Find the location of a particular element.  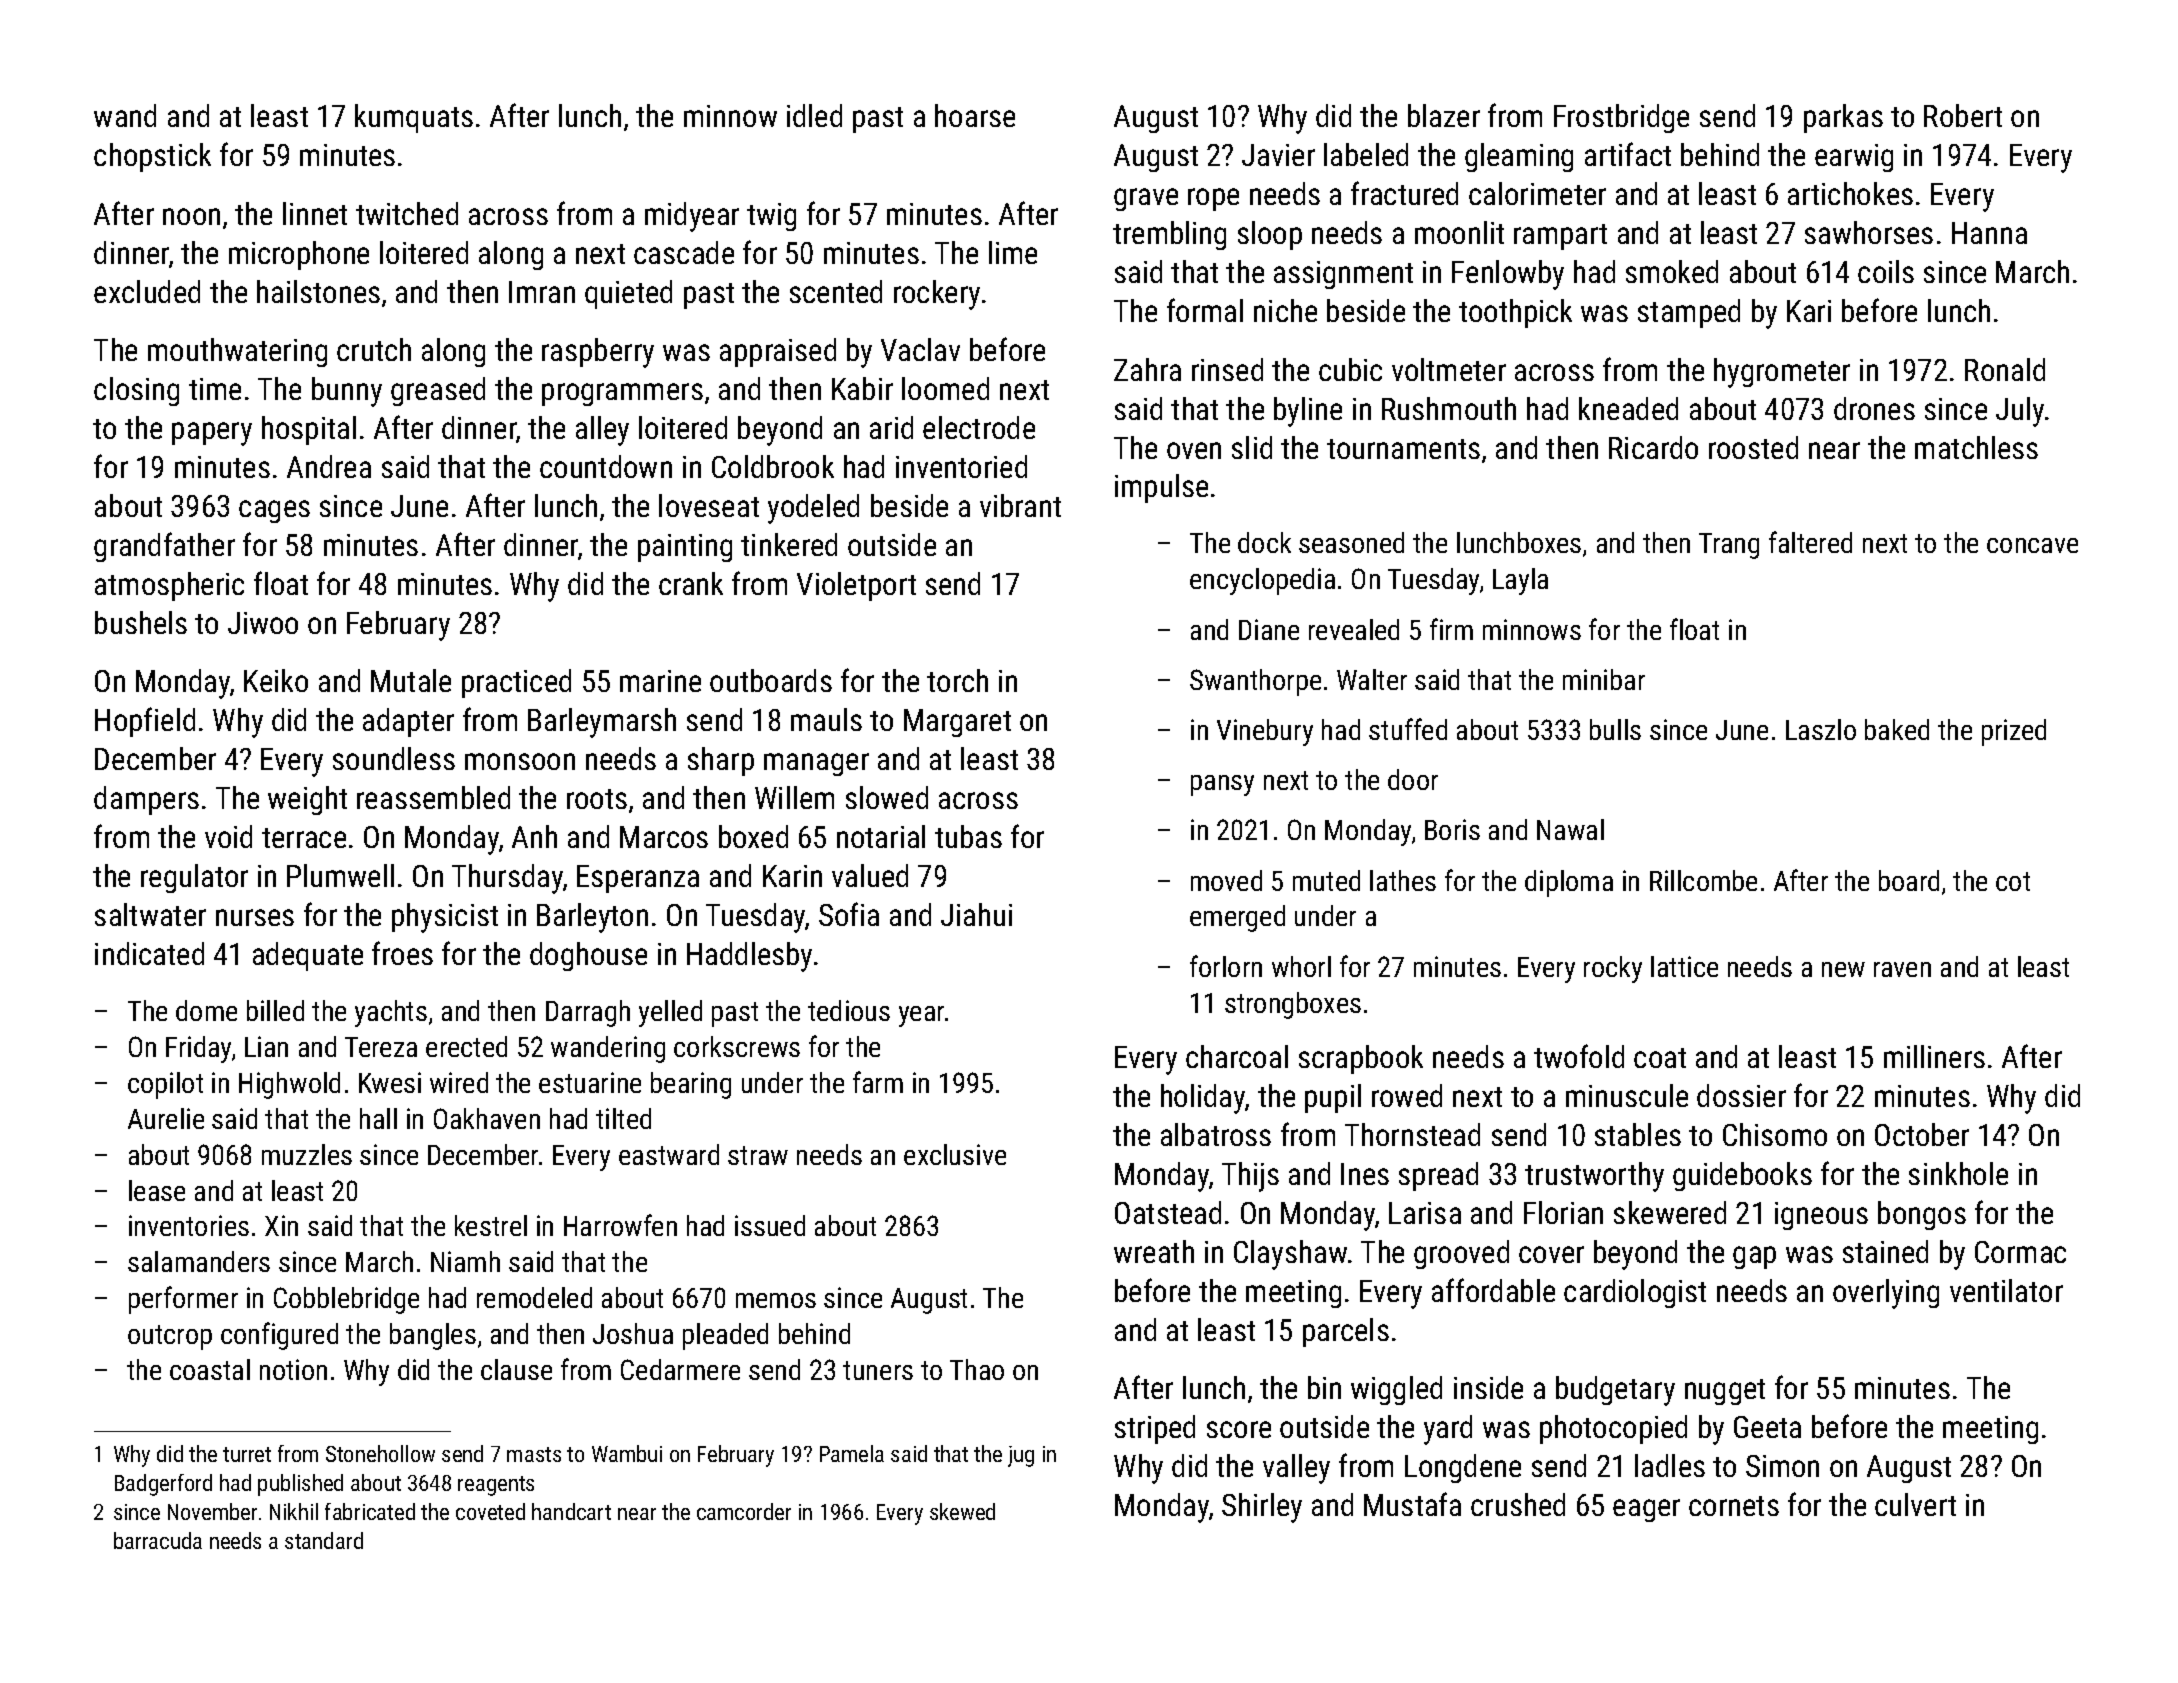

marine is located at coordinates (660, 681).
